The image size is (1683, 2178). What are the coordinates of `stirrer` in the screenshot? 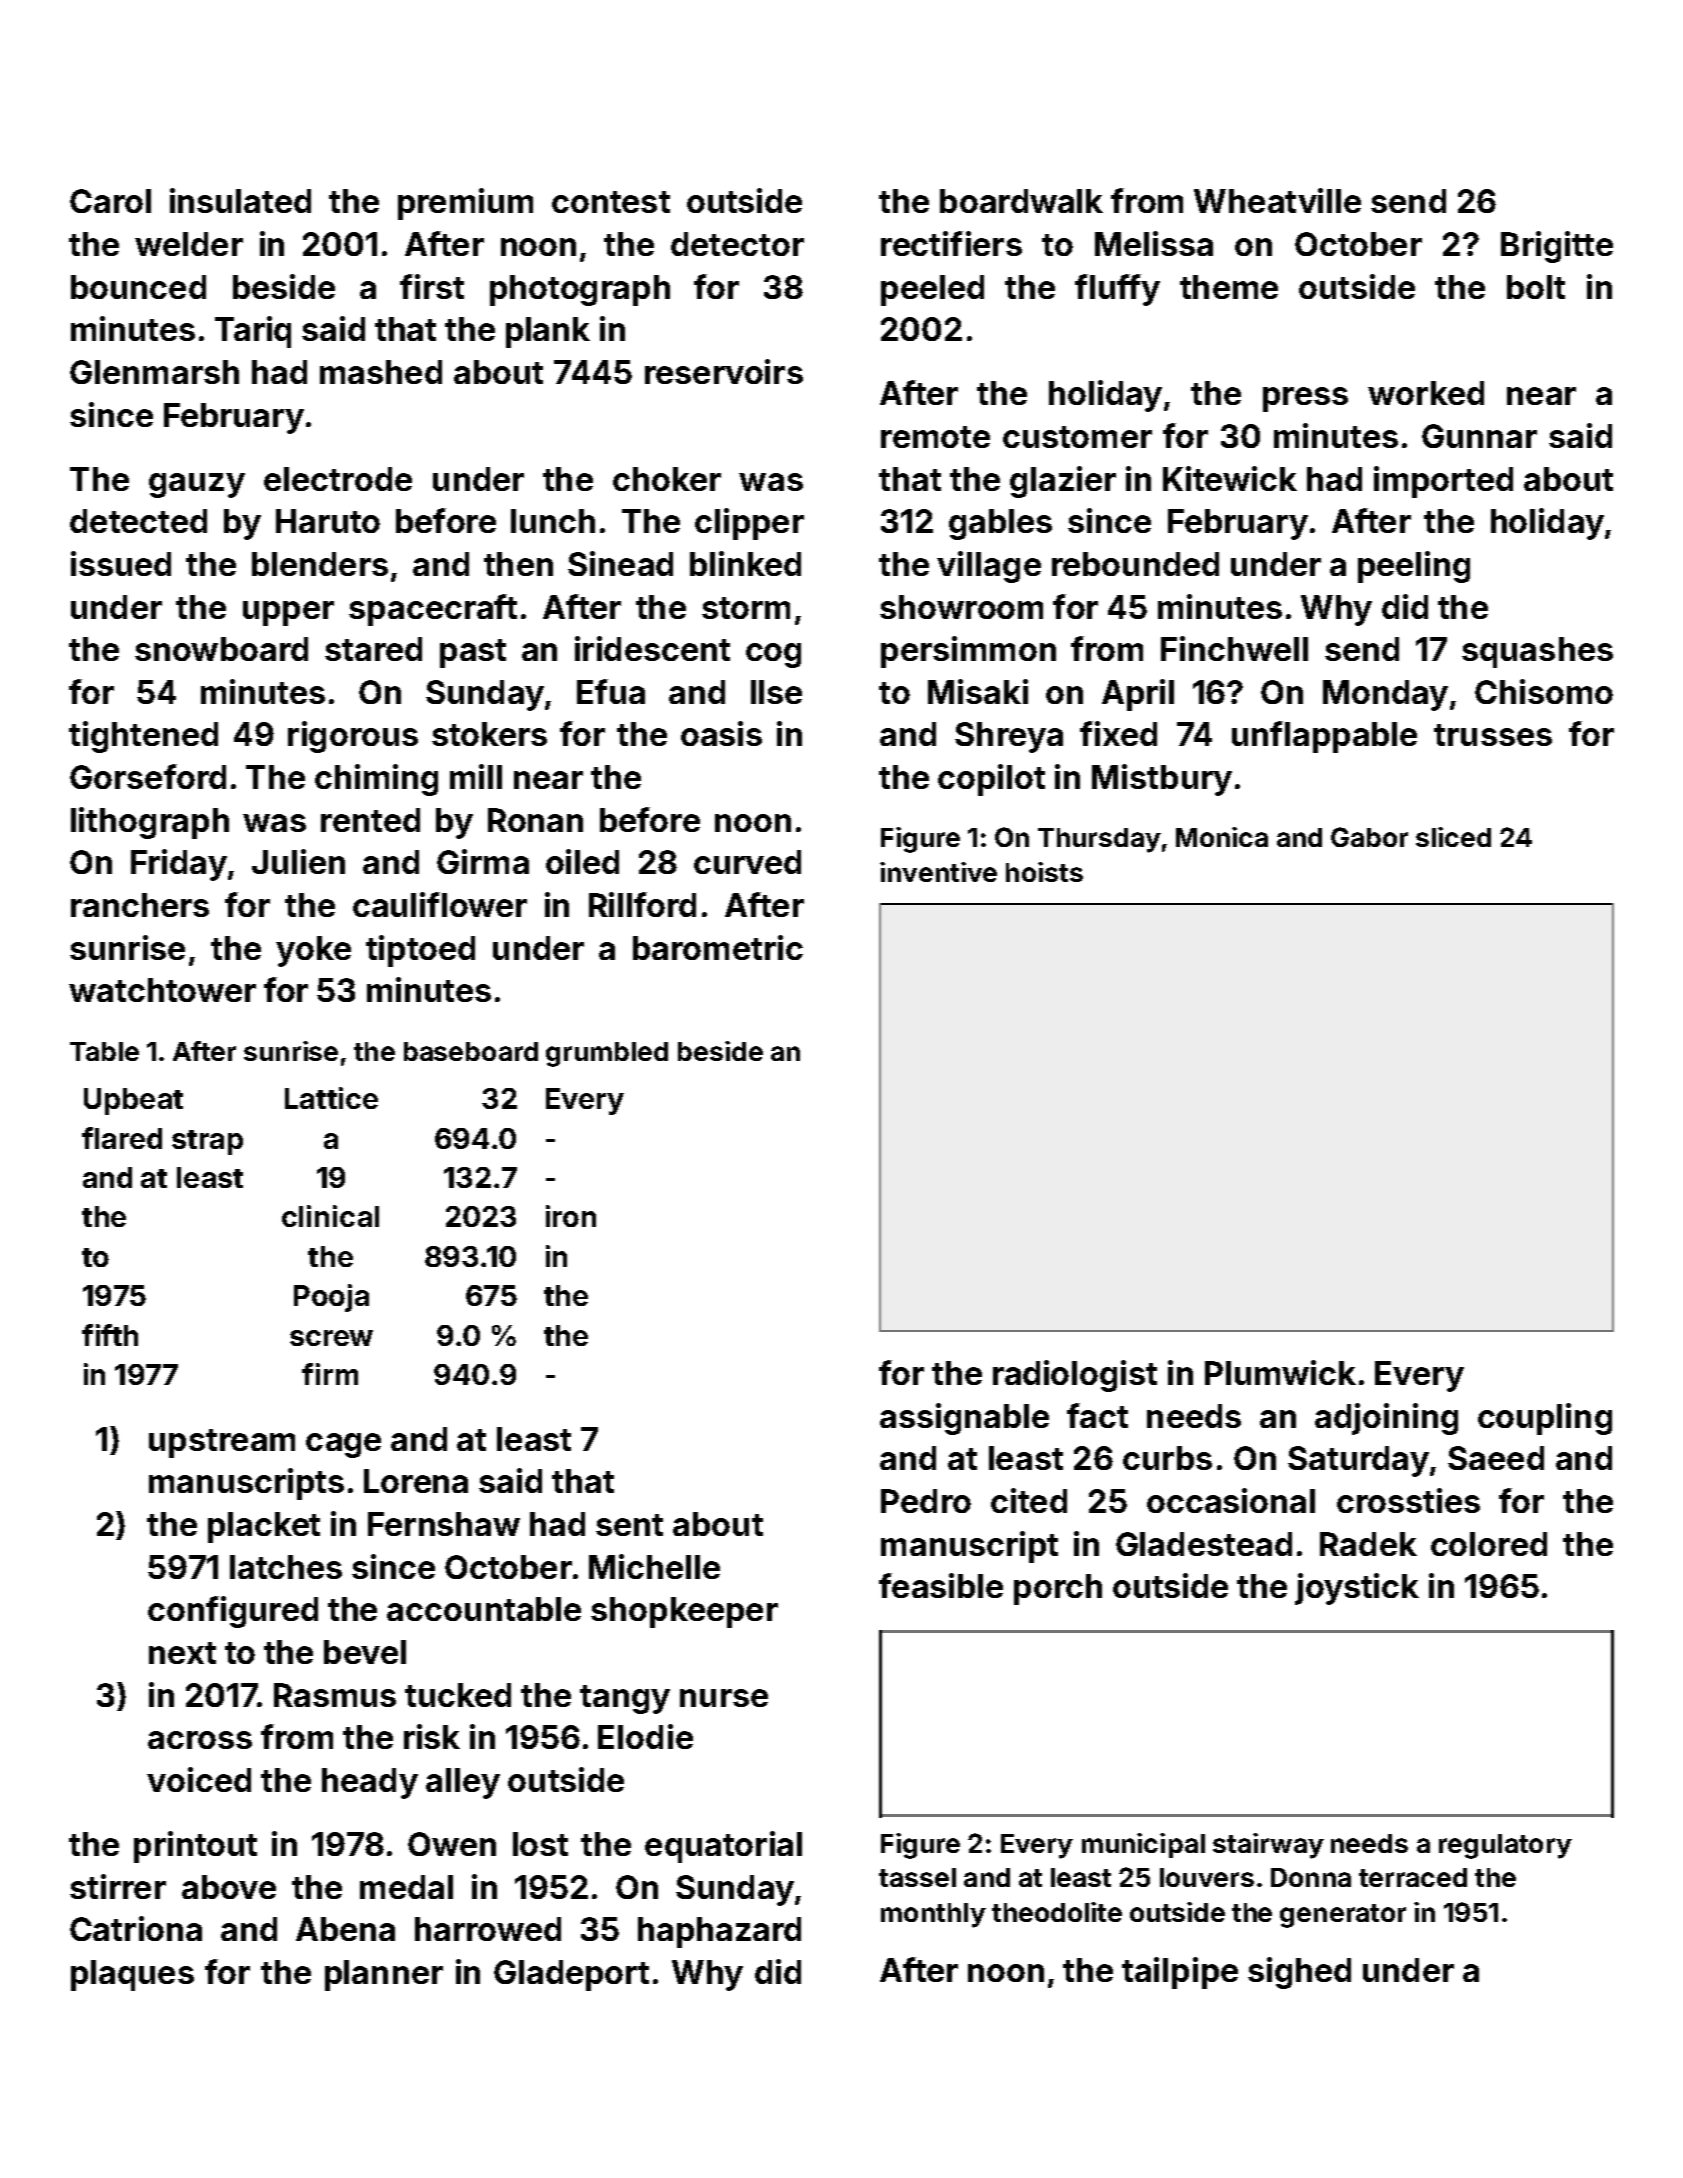 It's located at (118, 1886).
